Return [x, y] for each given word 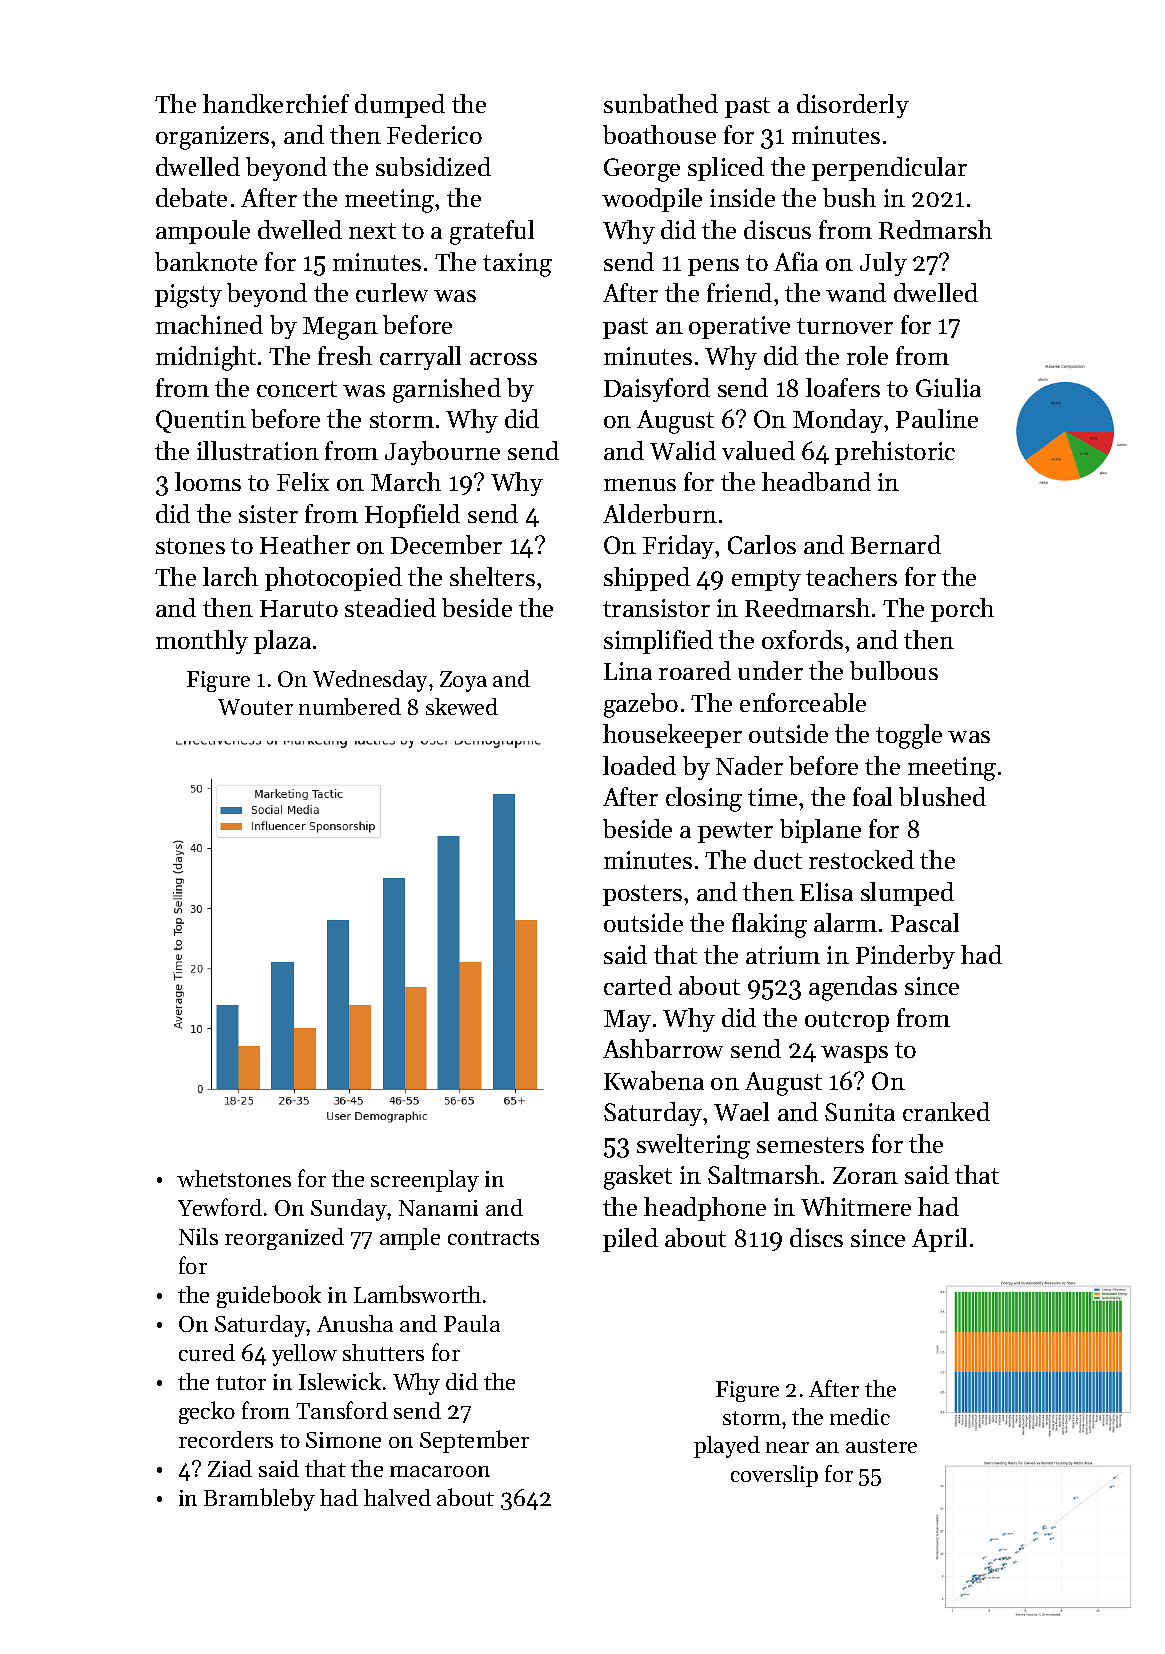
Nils [198, 1236]
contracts [493, 1238]
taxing [517, 265]
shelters [492, 576]
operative [739, 327]
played [727, 1447]
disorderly [853, 106]
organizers [212, 138]
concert [297, 389]
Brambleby [259, 1499]
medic [860, 1416]
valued [758, 450]
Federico [434, 134]
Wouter [255, 707]
